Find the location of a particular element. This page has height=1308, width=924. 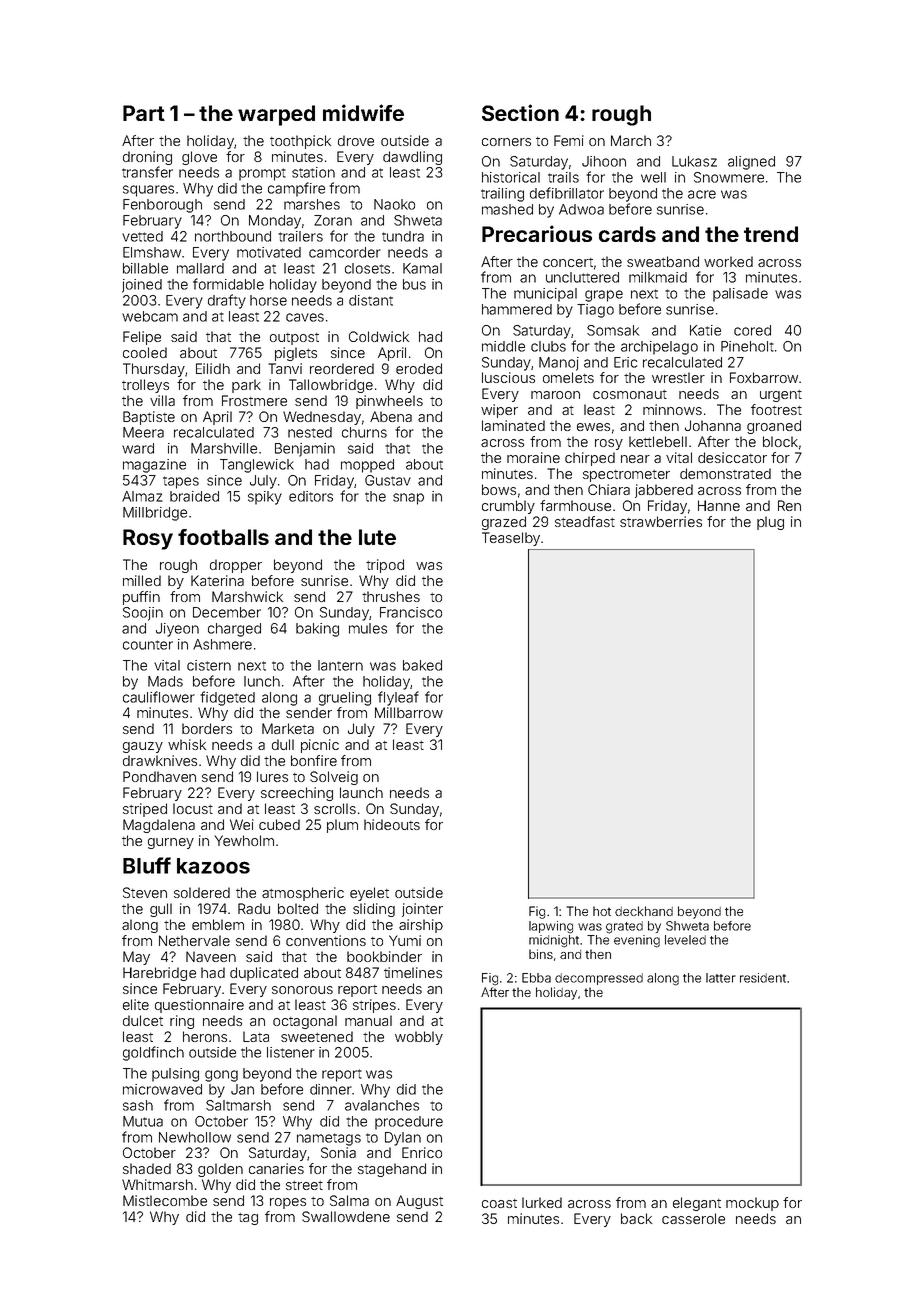

Kamal is located at coordinates (422, 268).
